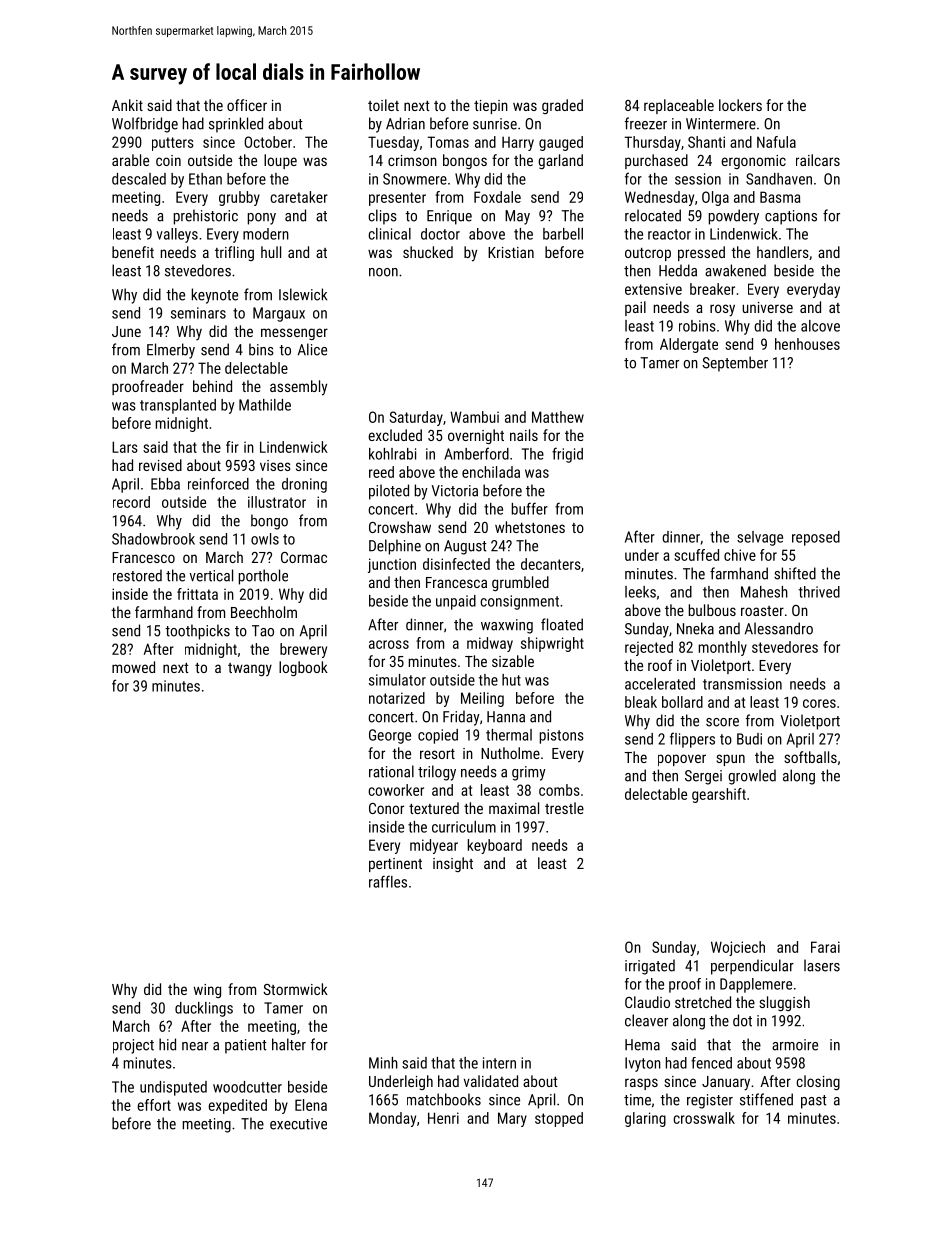  What do you see at coordinates (298, 1124) in the image?
I see `executive` at bounding box center [298, 1124].
